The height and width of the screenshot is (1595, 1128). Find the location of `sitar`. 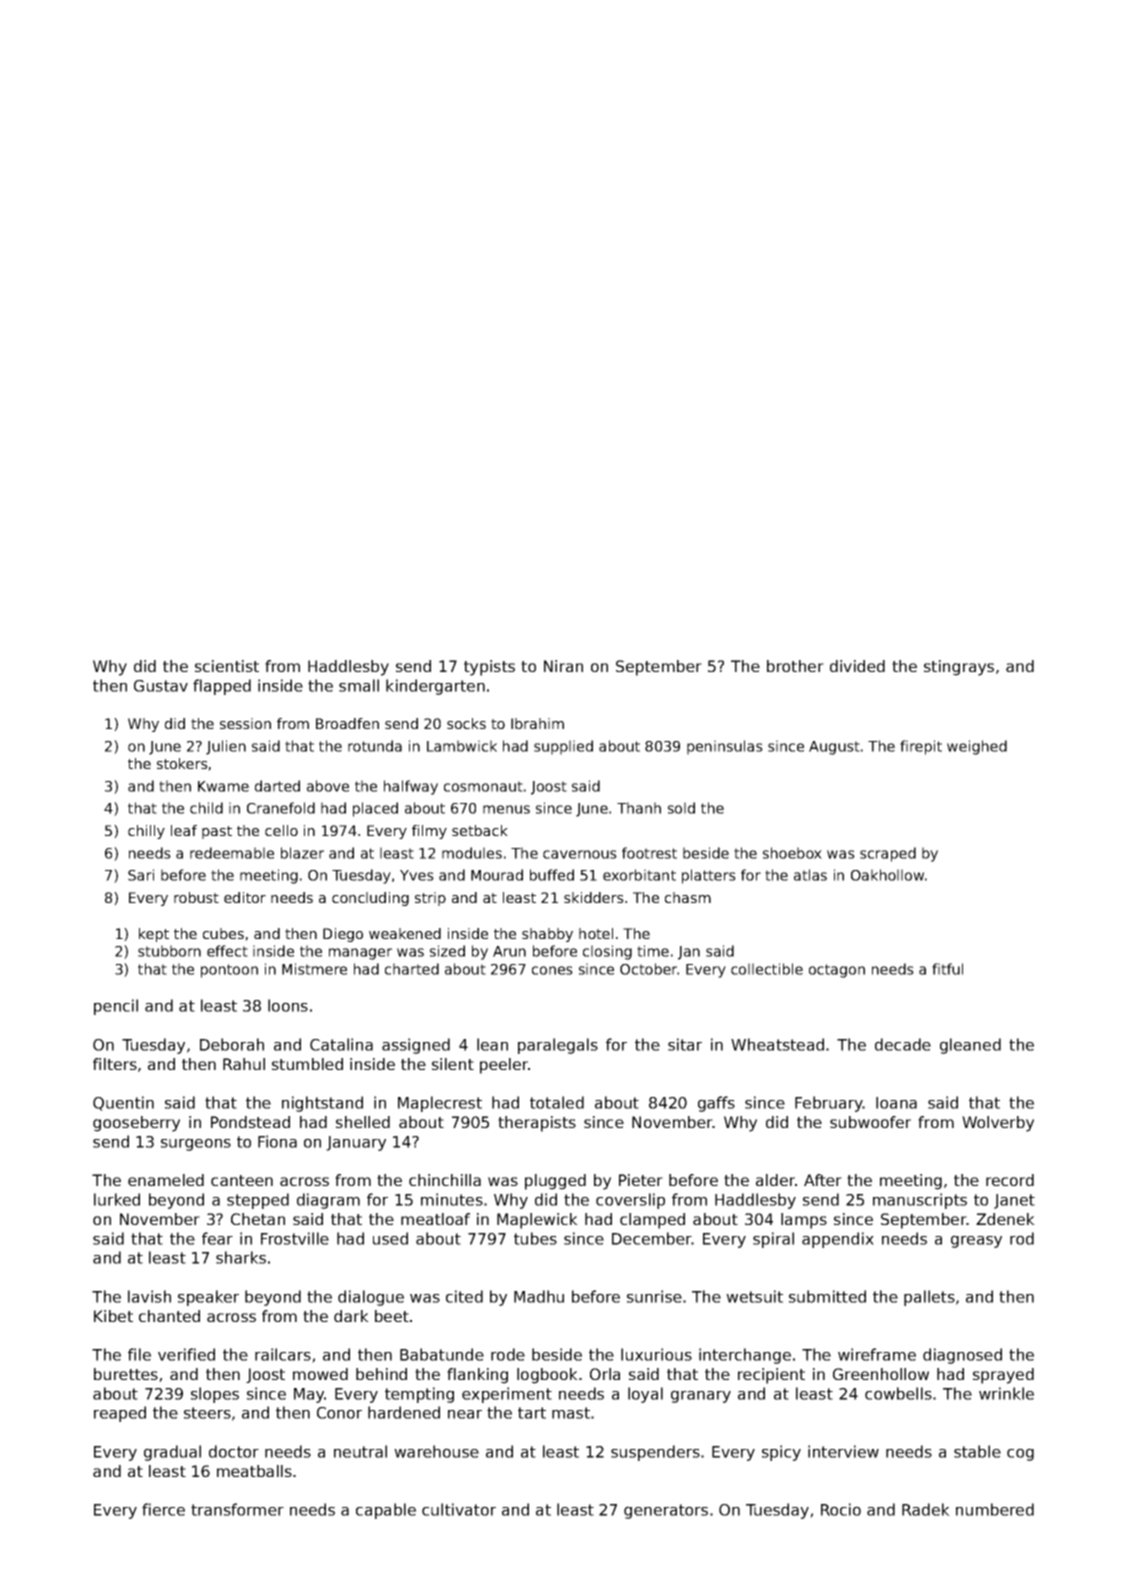

sitar is located at coordinates (685, 1044).
